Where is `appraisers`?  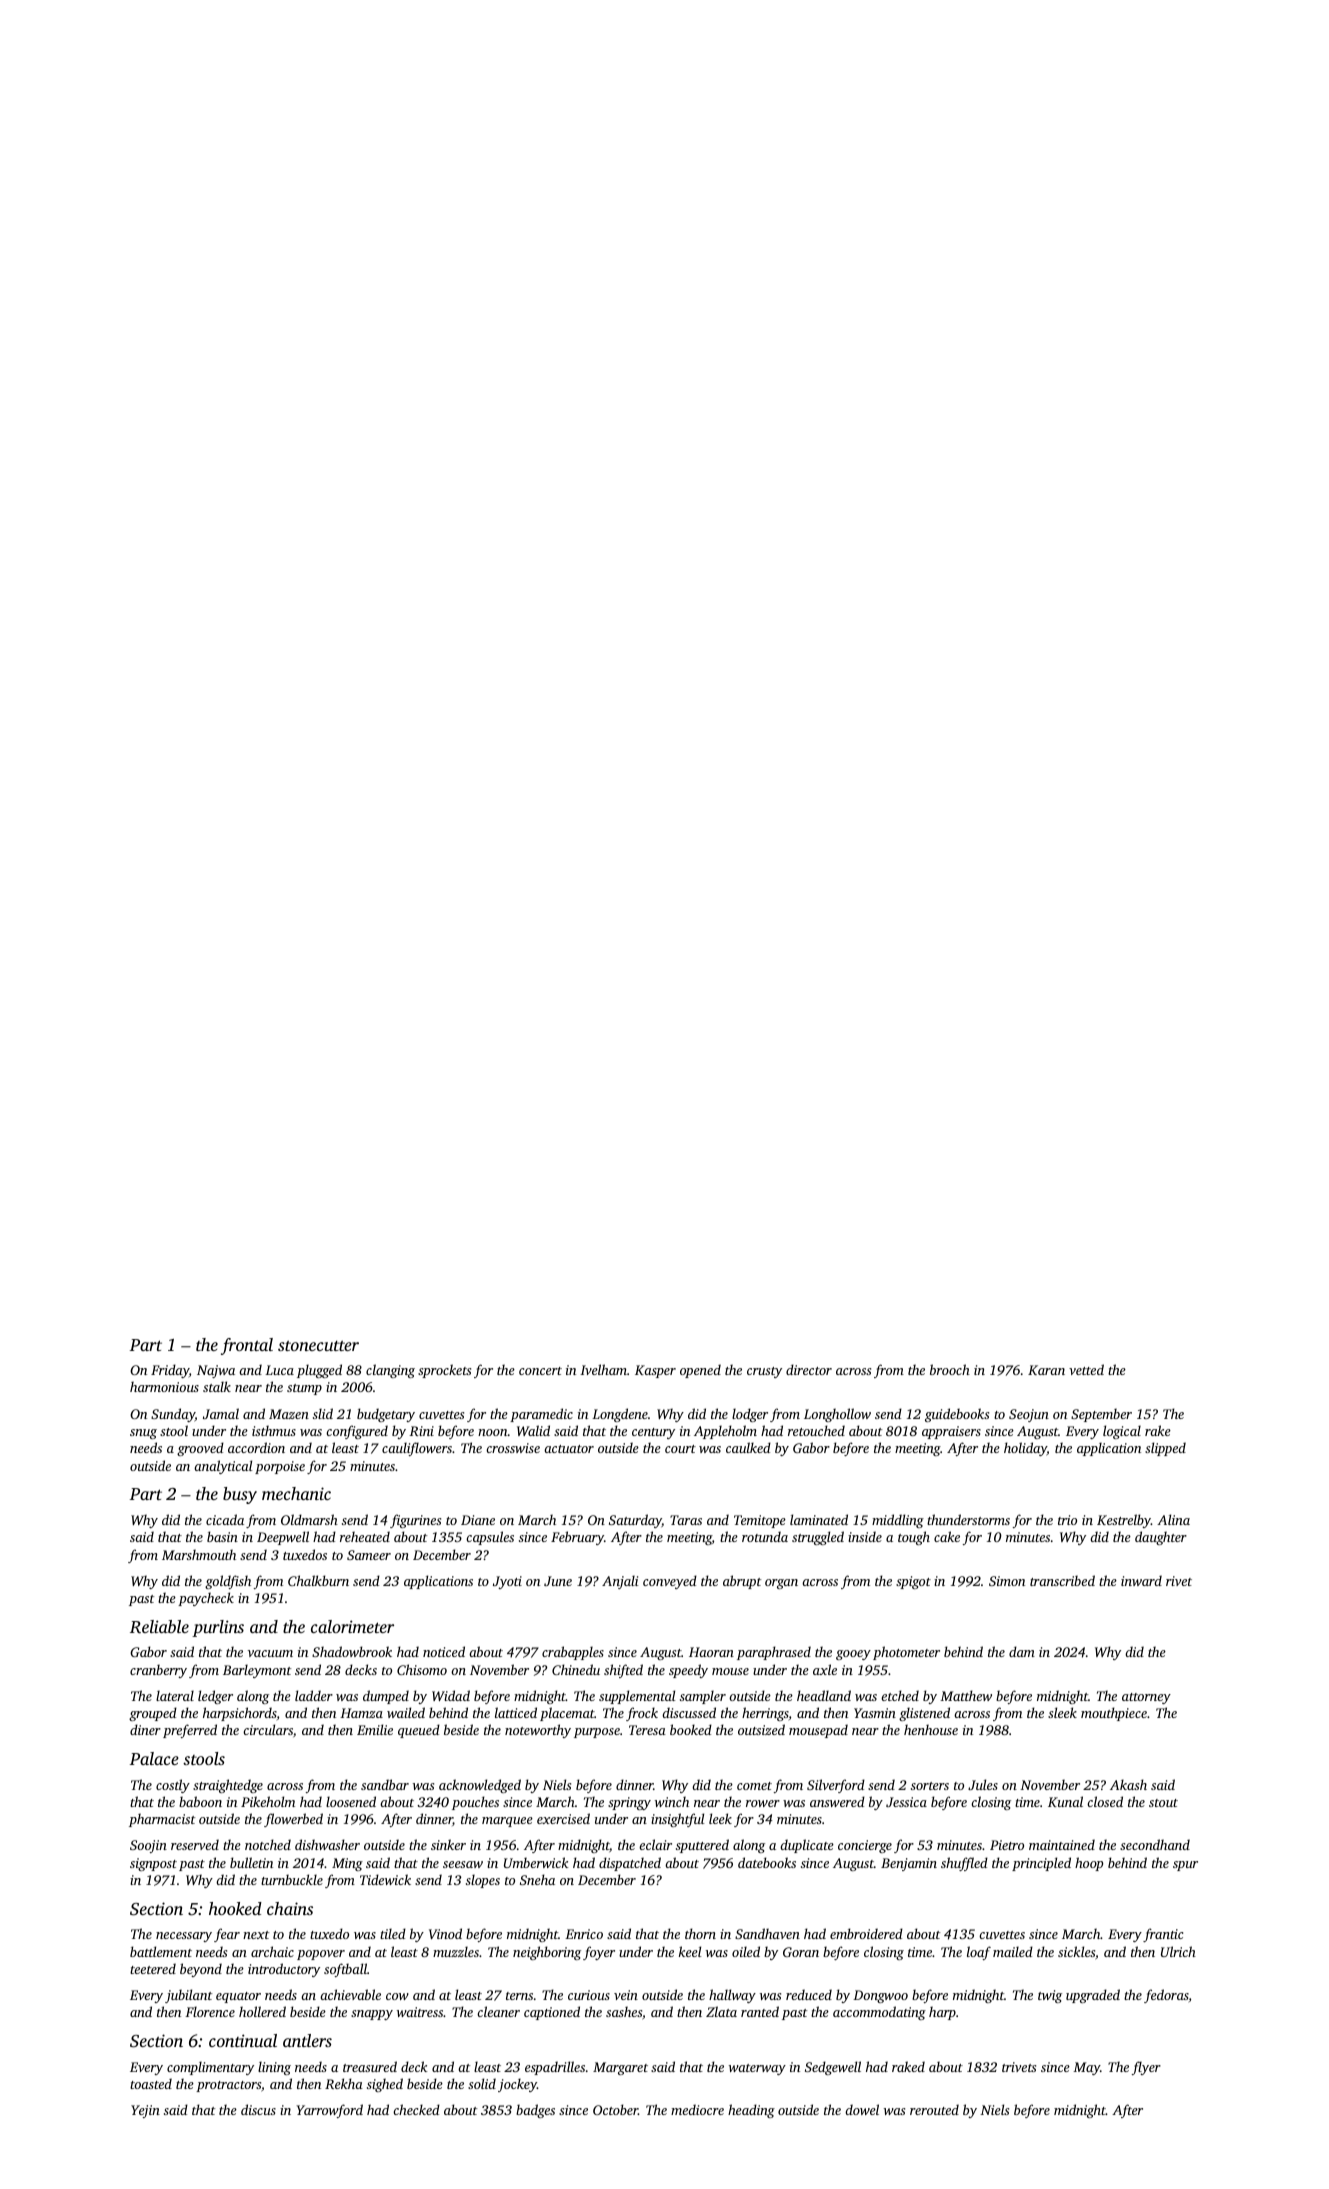
appraisers is located at coordinates (951, 1432).
